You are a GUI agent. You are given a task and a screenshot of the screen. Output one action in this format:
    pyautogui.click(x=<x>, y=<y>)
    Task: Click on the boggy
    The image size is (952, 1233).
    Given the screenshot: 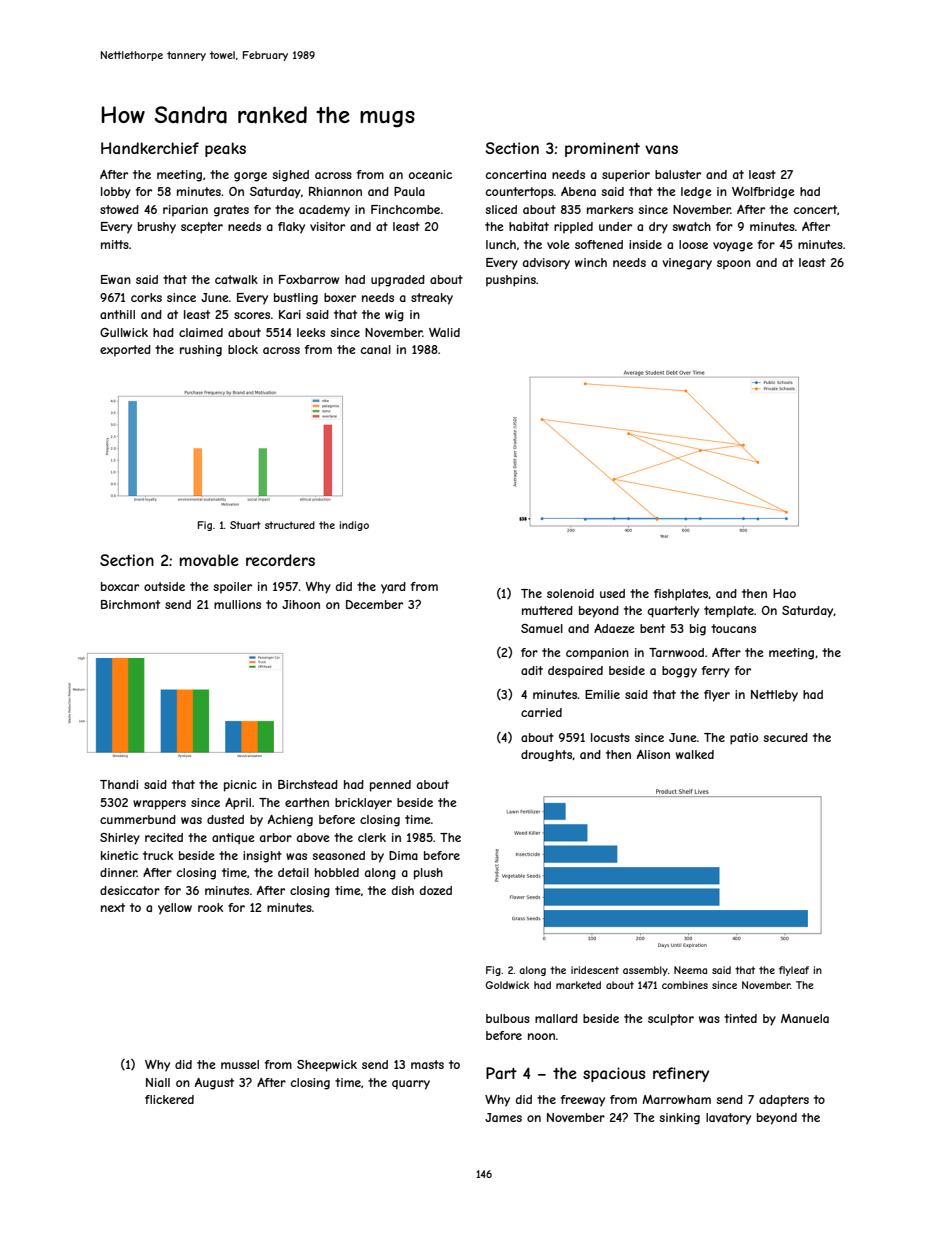 What is the action you would take?
    pyautogui.click(x=679, y=672)
